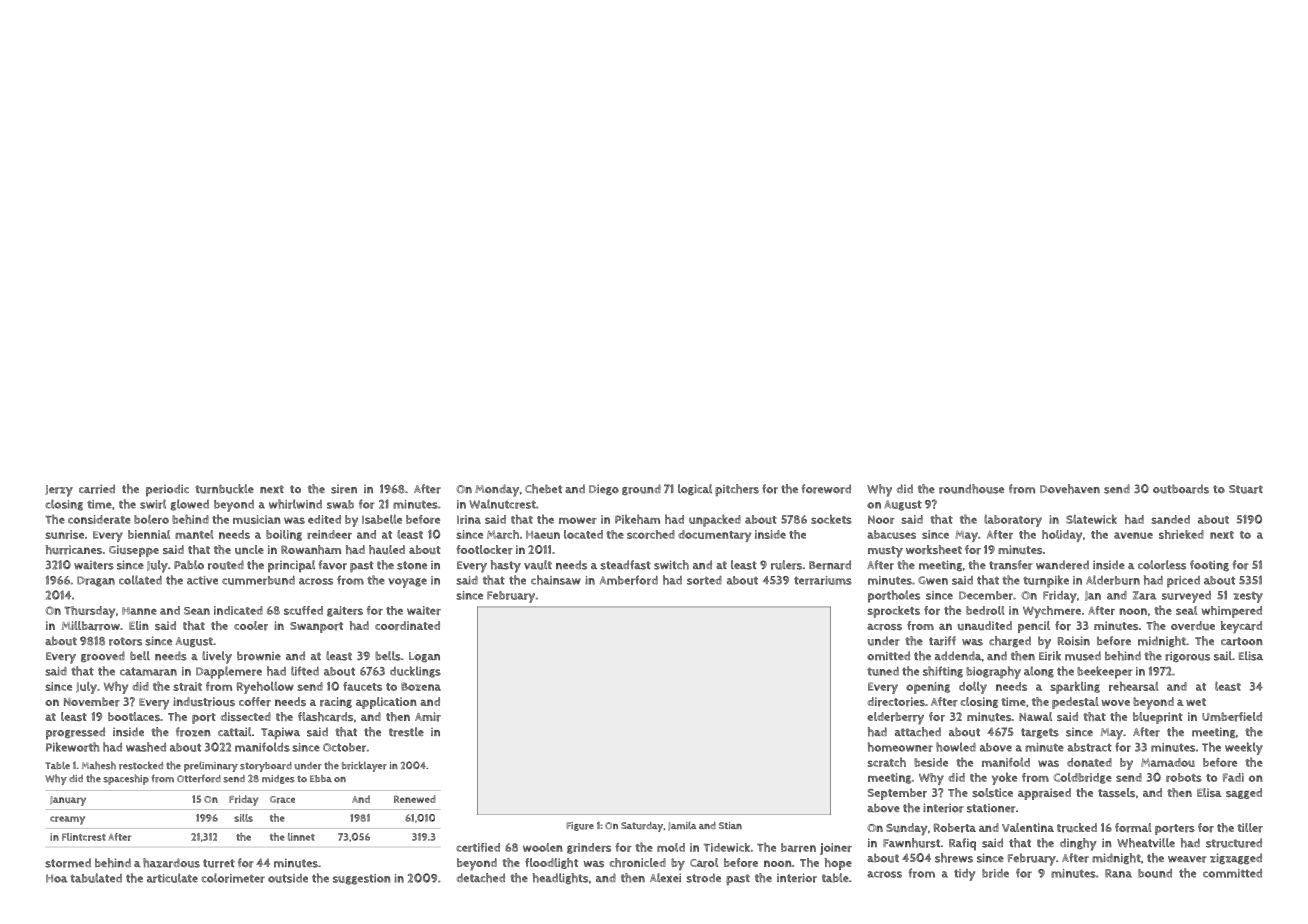 Image resolution: width=1308 pixels, height=924 pixels. Describe the element at coordinates (407, 583) in the screenshot. I see `voyage` at that location.
